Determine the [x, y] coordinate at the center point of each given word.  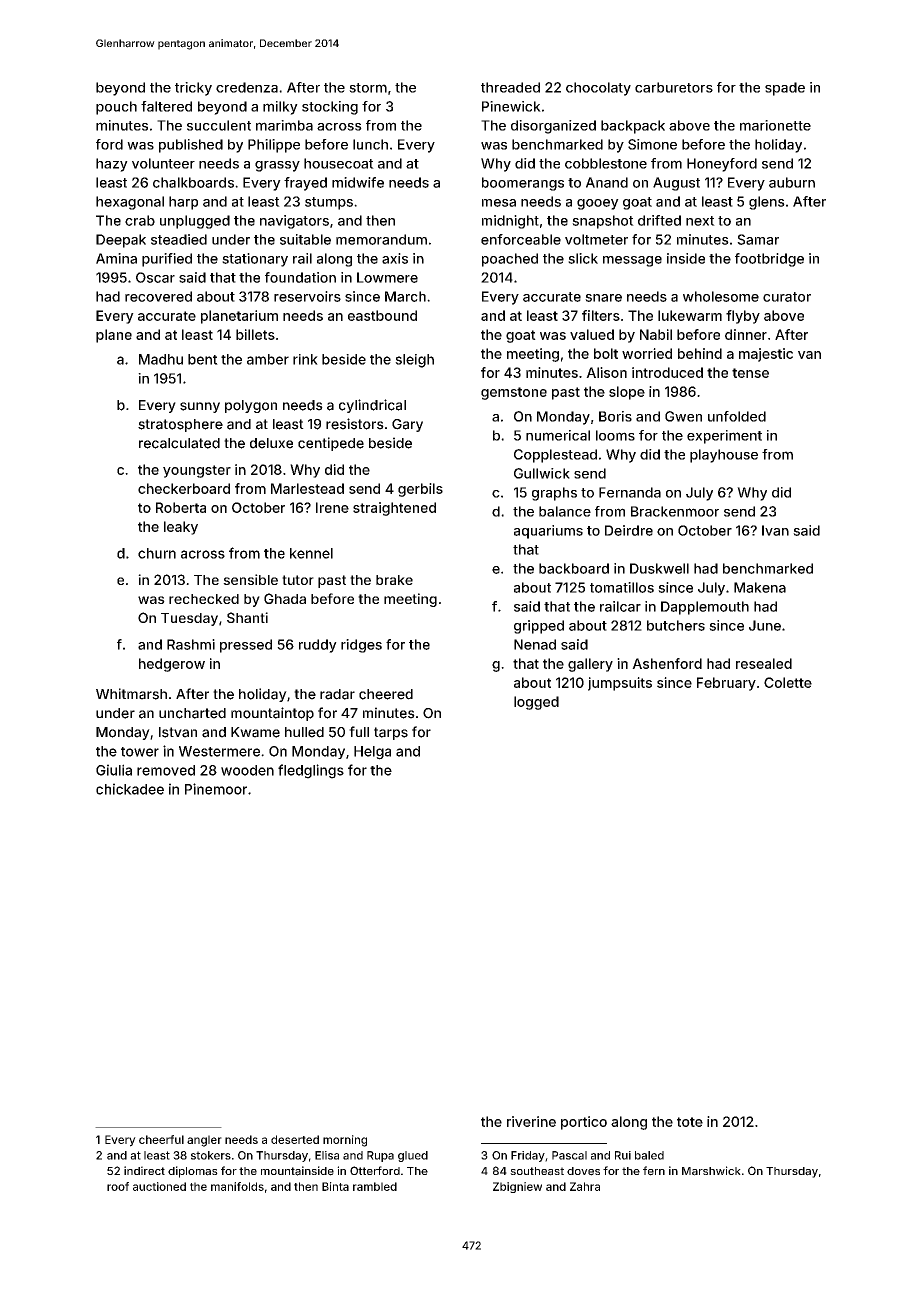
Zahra [585, 1186]
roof [118, 1186]
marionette [775, 125]
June [765, 625]
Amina [116, 258]
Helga [372, 753]
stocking [330, 108]
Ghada [285, 598]
